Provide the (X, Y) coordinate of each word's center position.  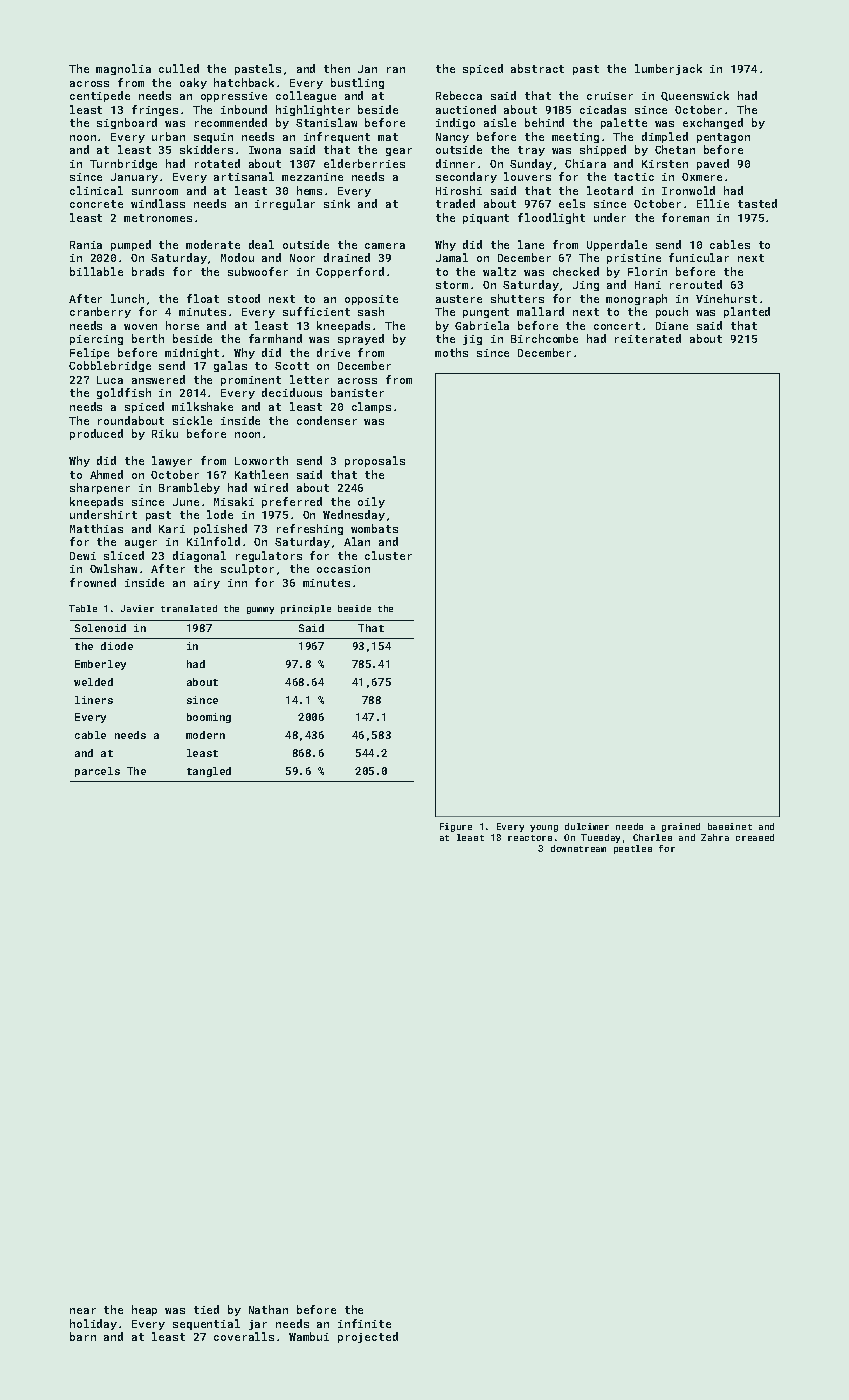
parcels (97, 772)
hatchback (244, 82)
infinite (364, 1323)
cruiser (610, 96)
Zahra (715, 837)
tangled (209, 772)
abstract (537, 68)
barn (83, 1336)
